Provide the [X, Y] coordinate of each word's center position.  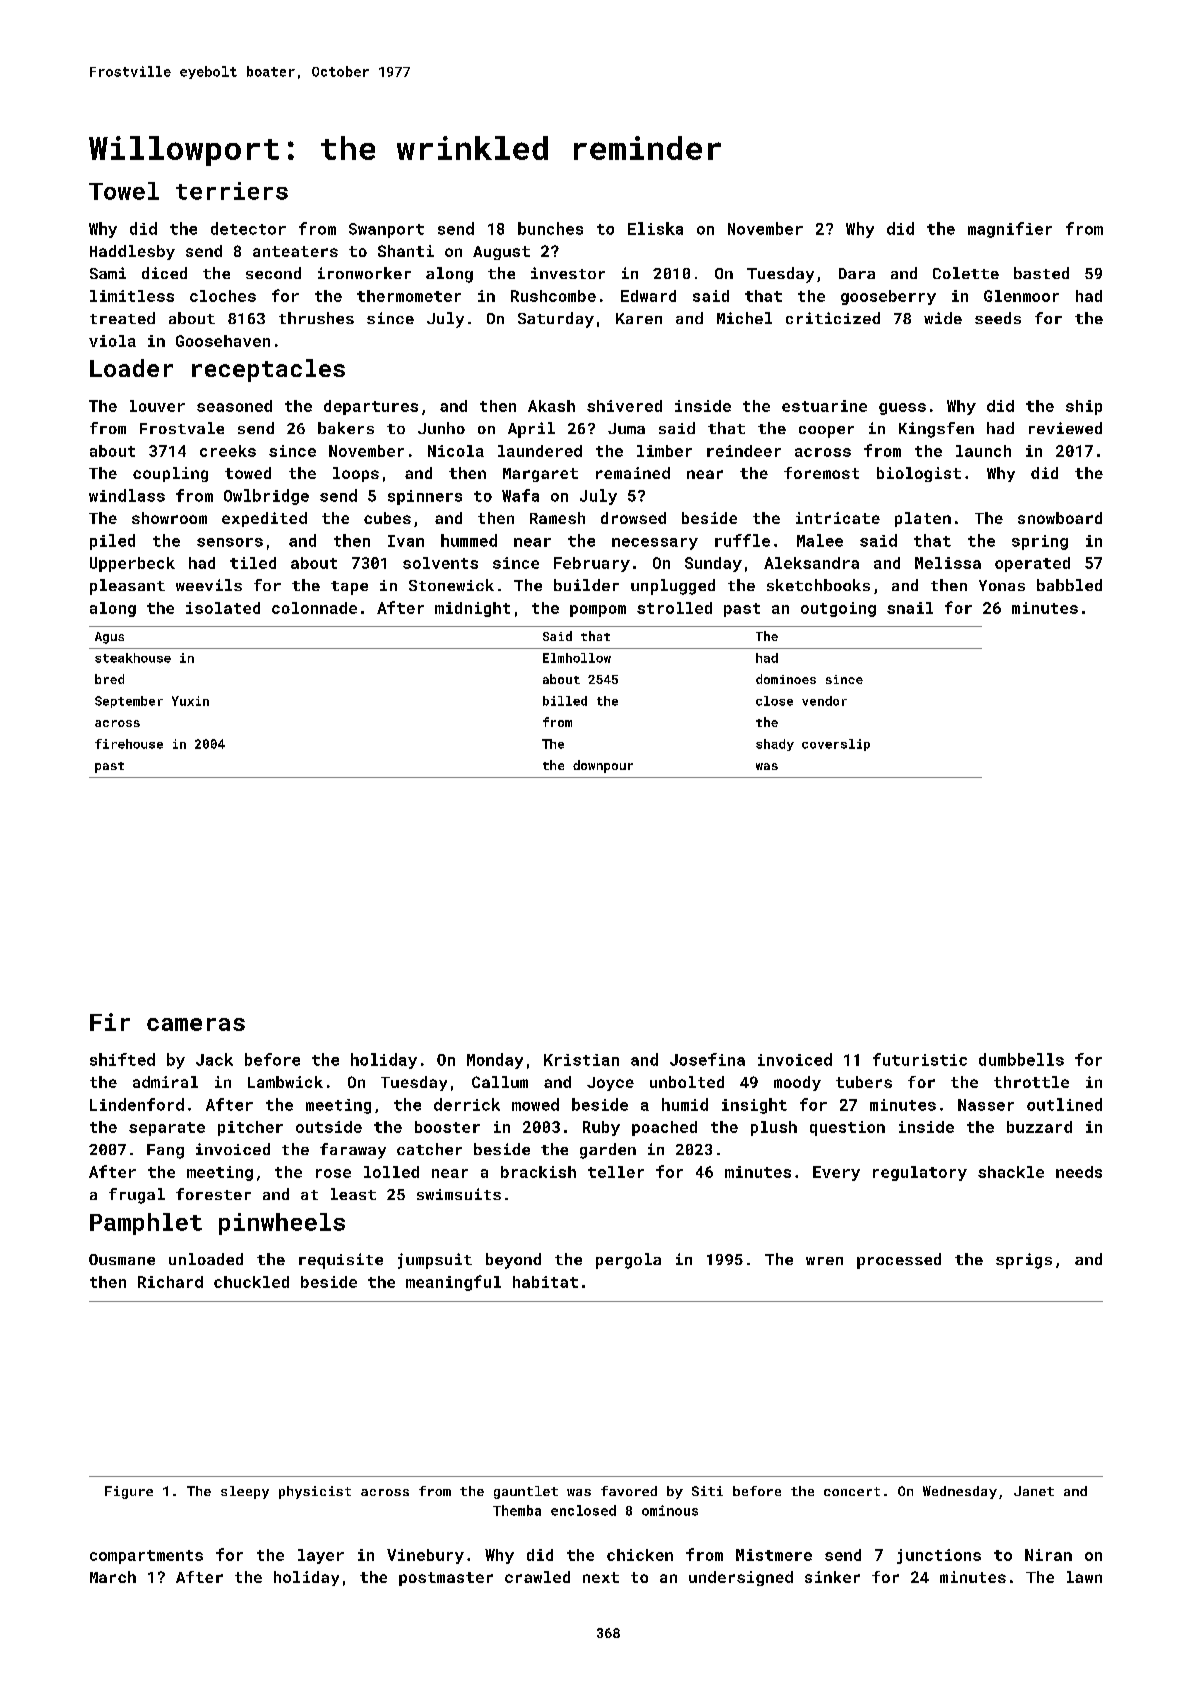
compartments [146, 1557]
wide [943, 318]
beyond [513, 1261]
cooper [826, 432]
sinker [832, 1577]
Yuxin [190, 701]
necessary [655, 544]
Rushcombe [553, 296]
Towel [124, 191]
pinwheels [282, 1224]
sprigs [1024, 1261]
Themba [517, 1510]
